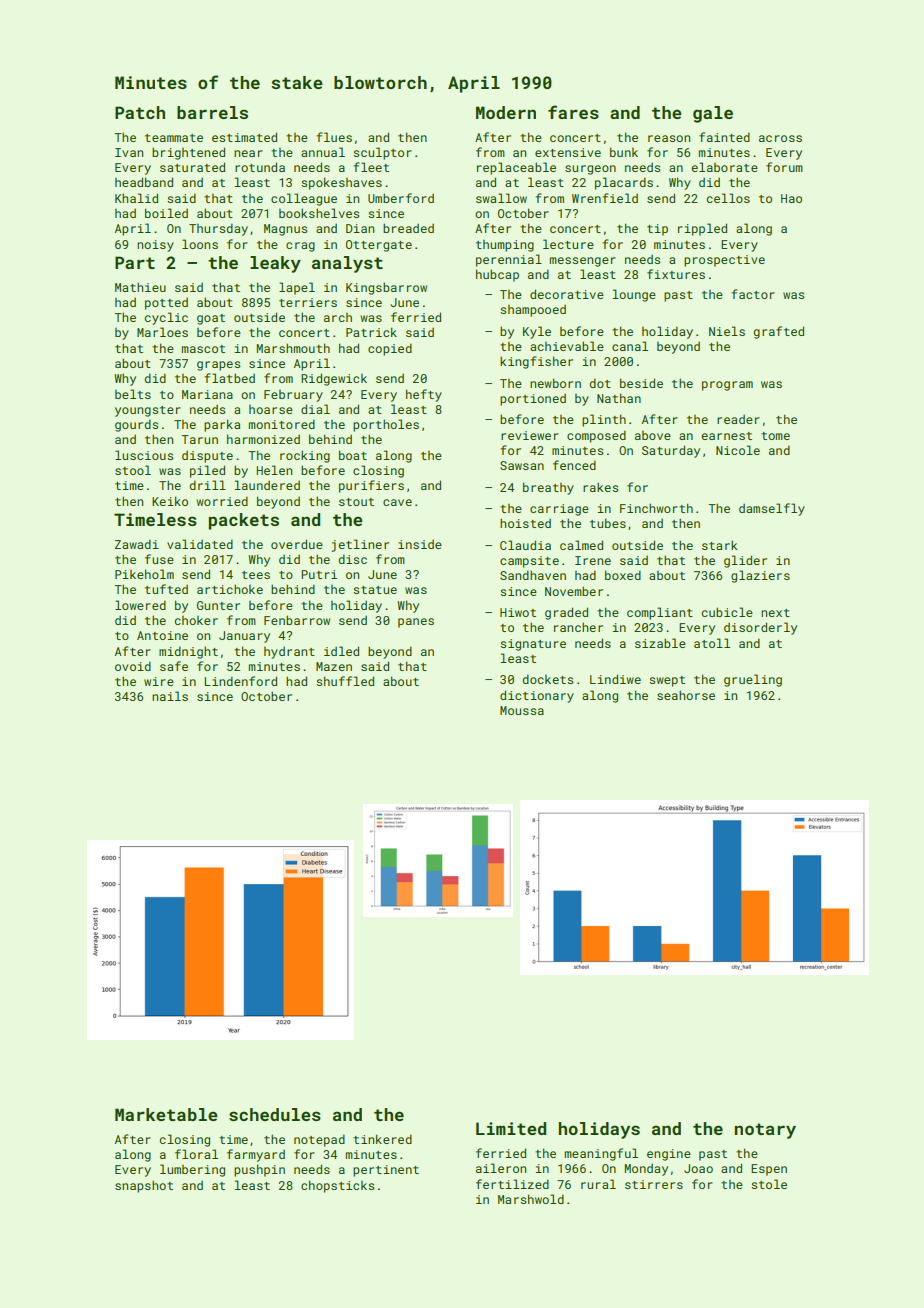  I want to click on Sawsan, so click(522, 465).
